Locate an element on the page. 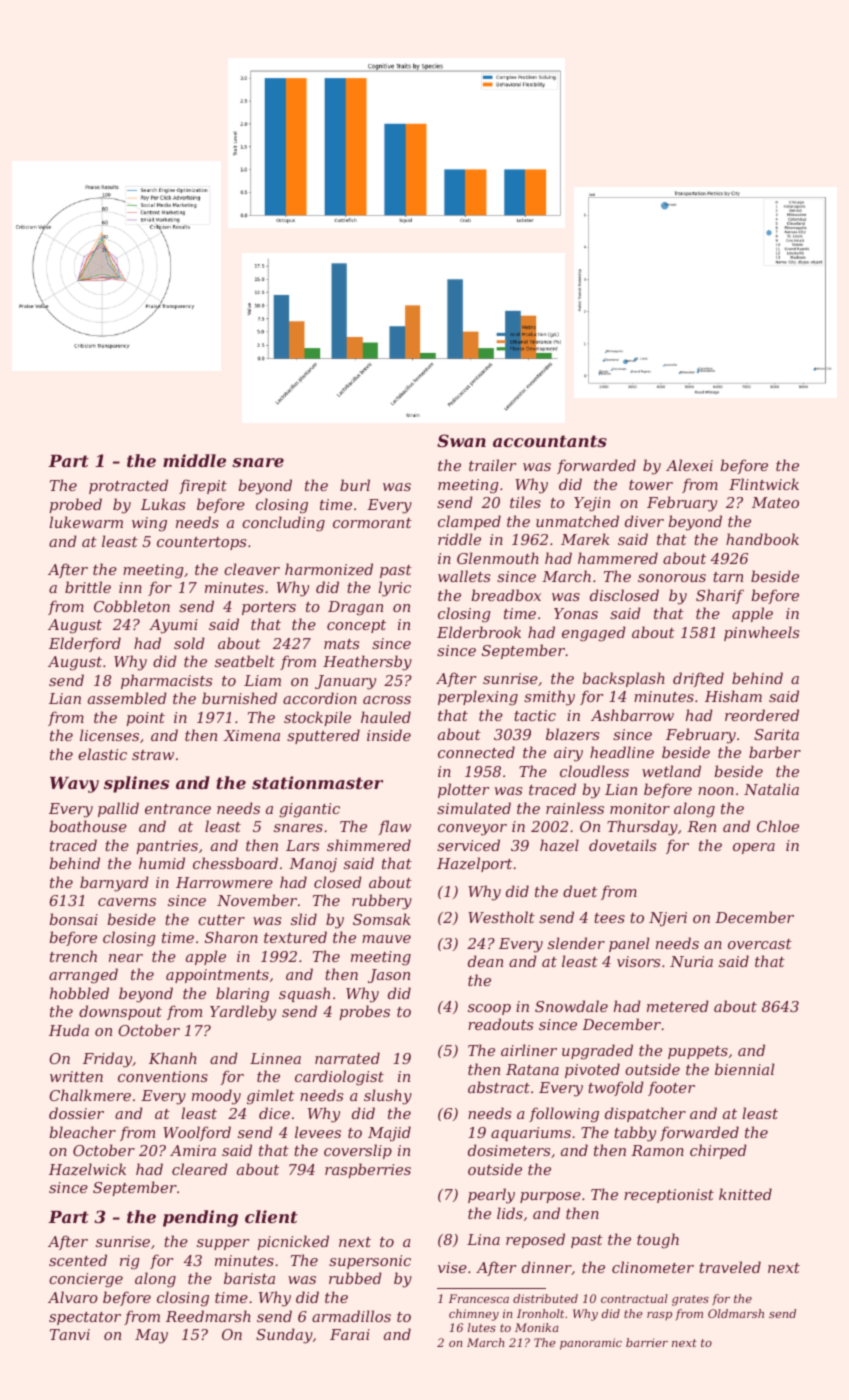  middle is located at coordinates (194, 460).
